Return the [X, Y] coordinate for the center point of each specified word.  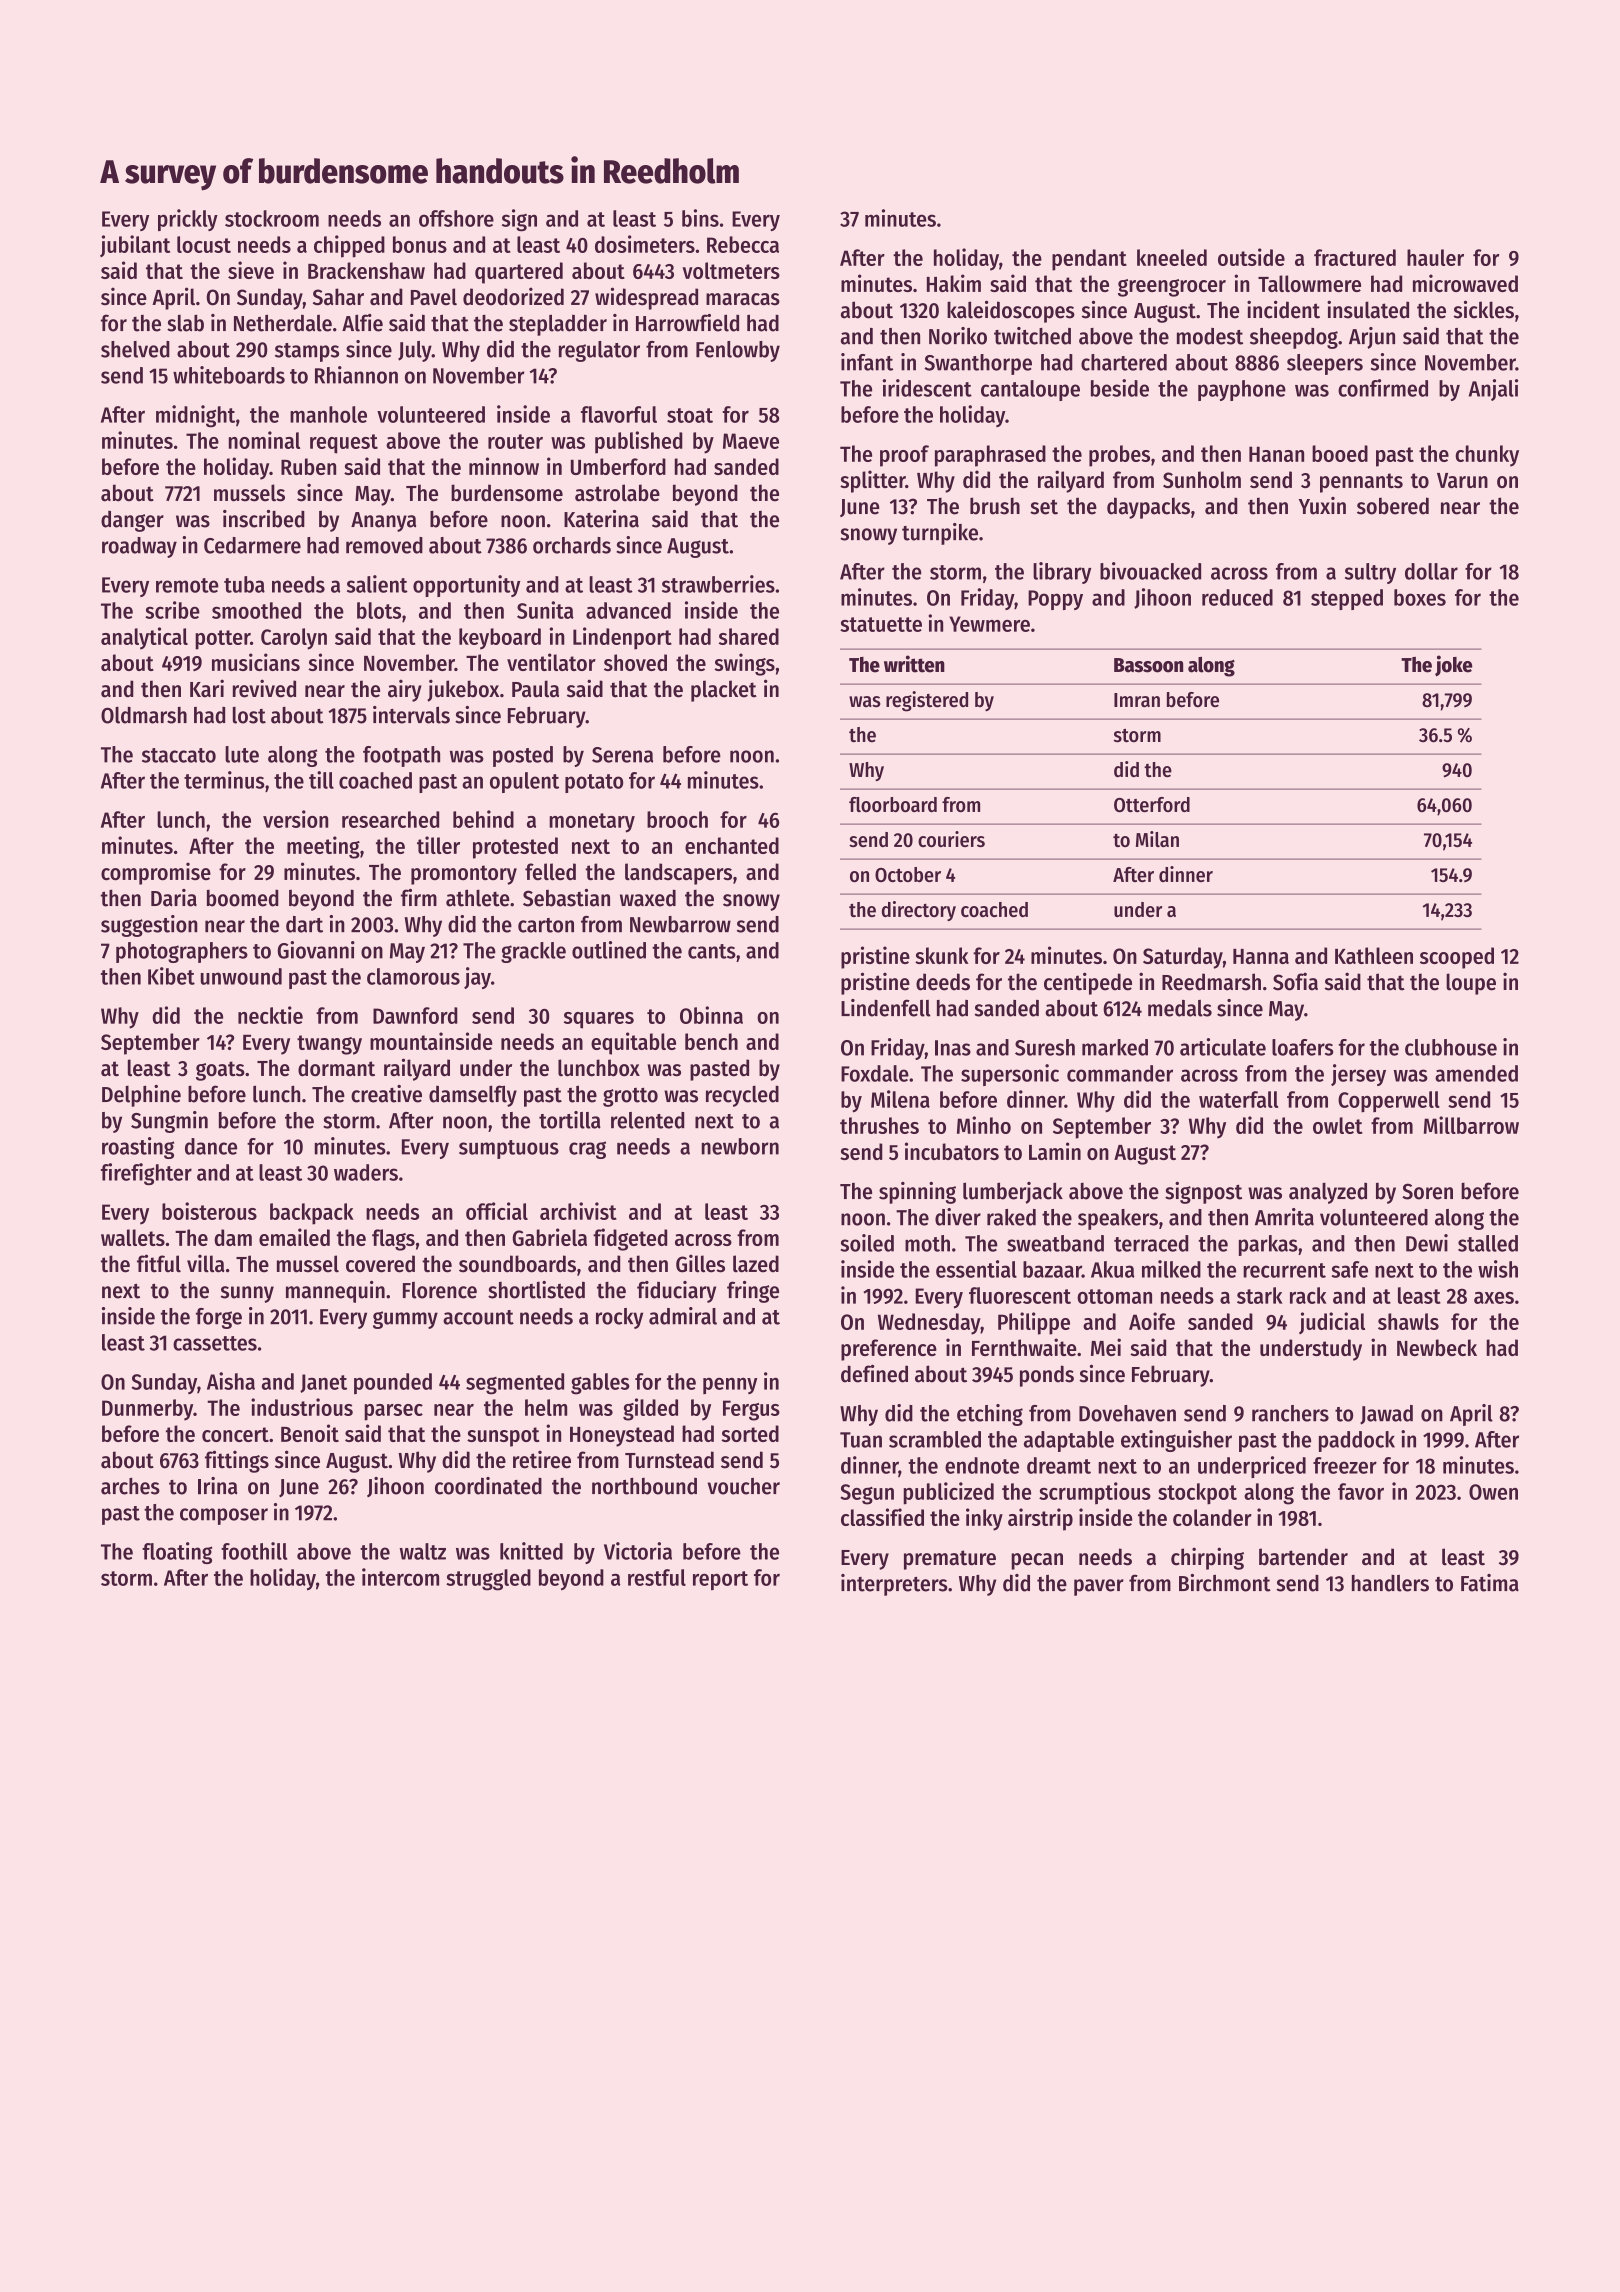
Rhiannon [356, 375]
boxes [1420, 597]
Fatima [1490, 1583]
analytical [144, 638]
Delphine [141, 1096]
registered [927, 701]
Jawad [1386, 1415]
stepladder [558, 325]
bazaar [1052, 1269]
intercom [400, 1577]
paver [1099, 1587]
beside [1120, 388]
